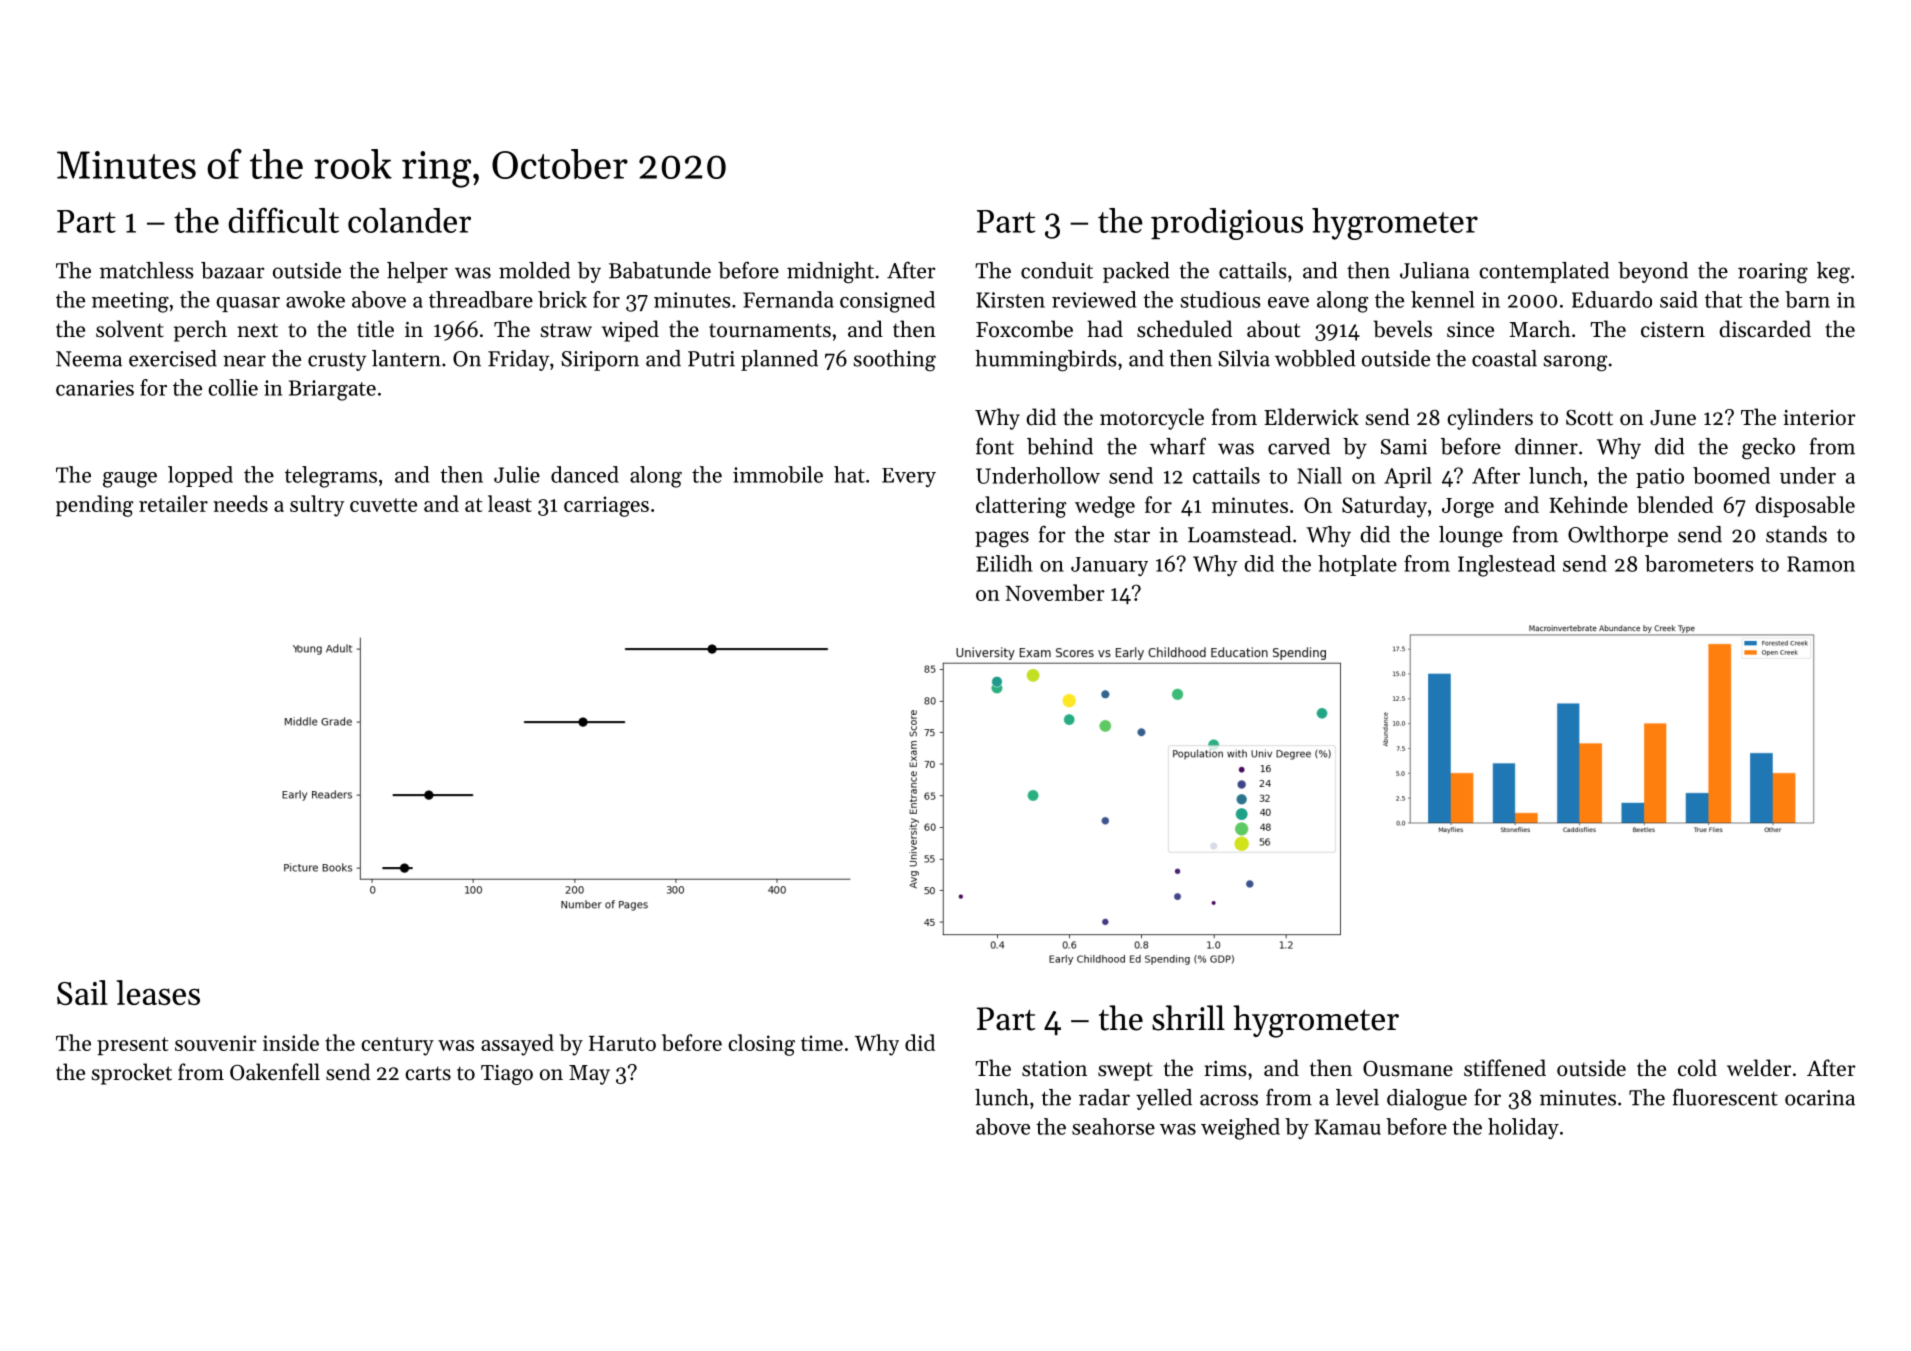 The width and height of the page is (1911, 1351). I want to click on midnight, so click(830, 273).
